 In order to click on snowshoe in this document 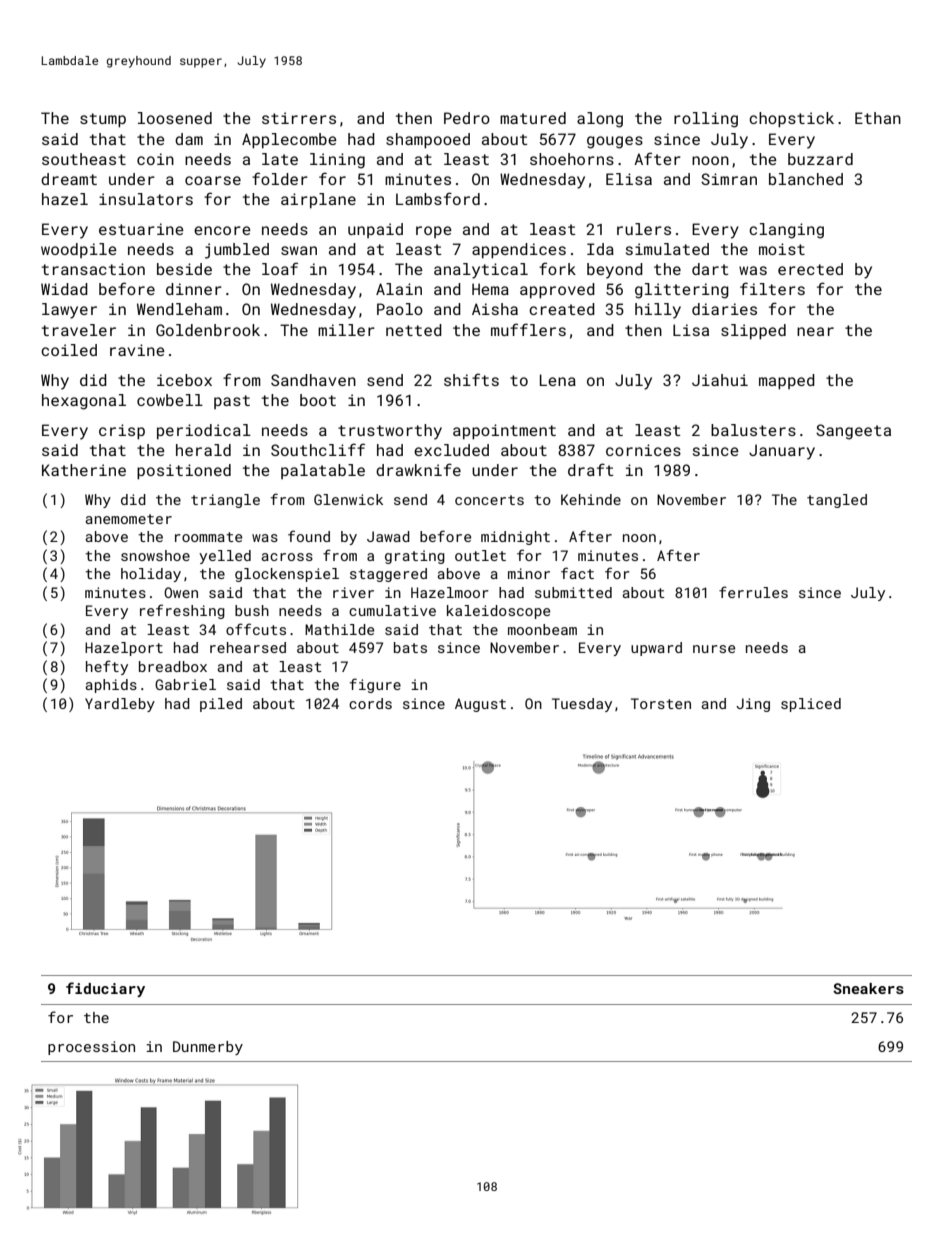, I will do `click(155, 555)`.
